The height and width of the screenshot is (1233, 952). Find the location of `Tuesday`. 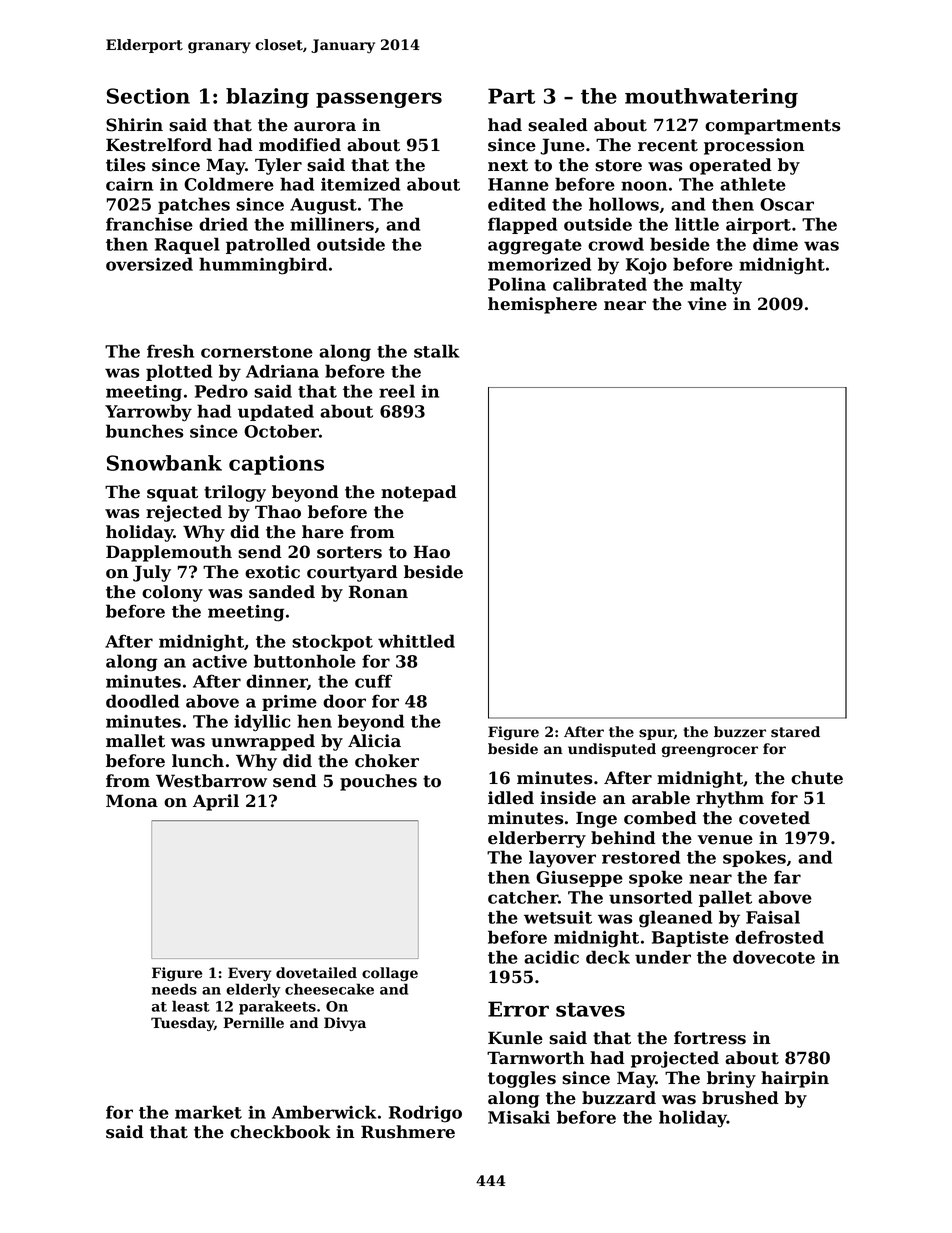

Tuesday is located at coordinates (182, 1024).
